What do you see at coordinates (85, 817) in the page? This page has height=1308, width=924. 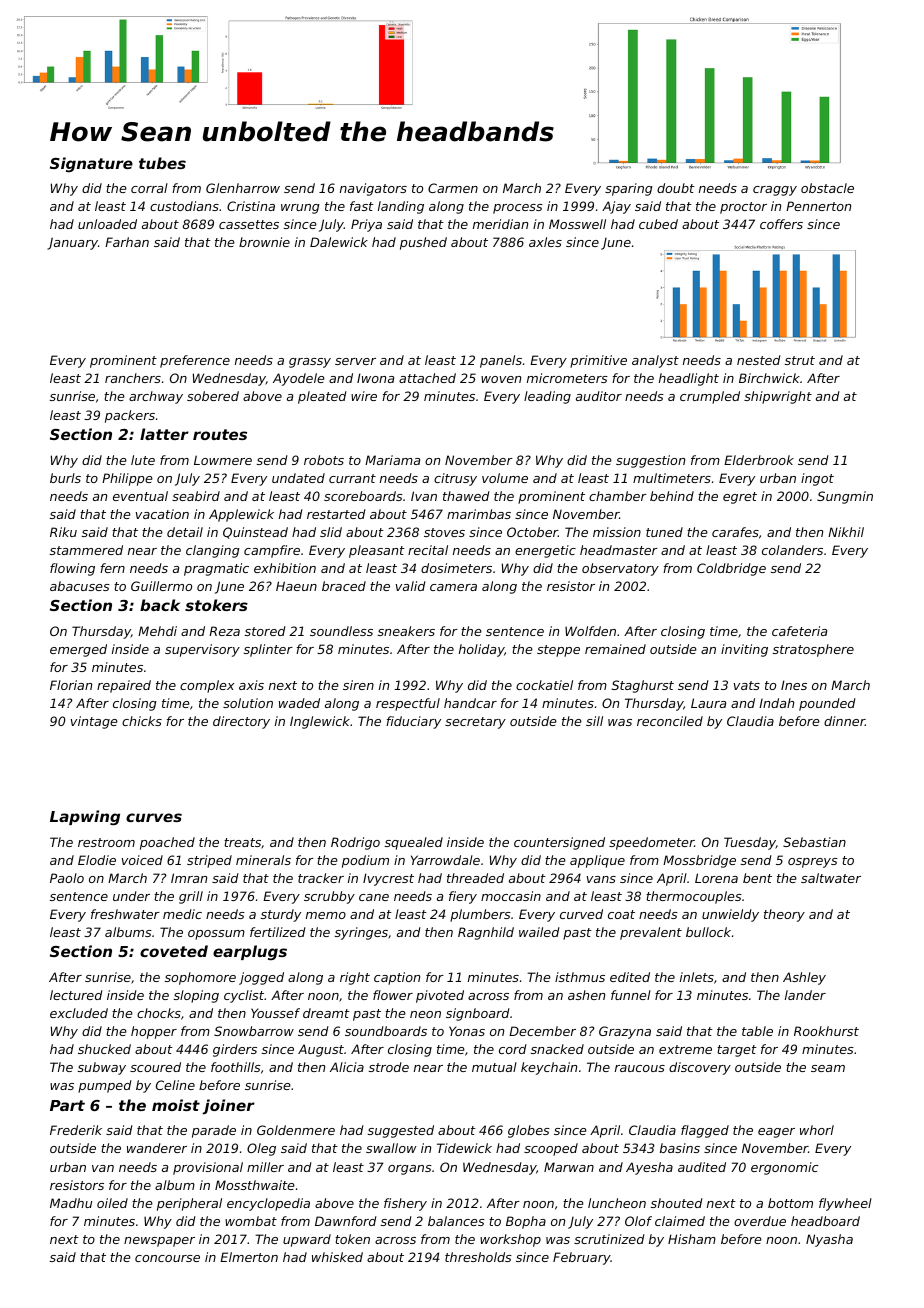 I see `Lapwing` at bounding box center [85, 817].
